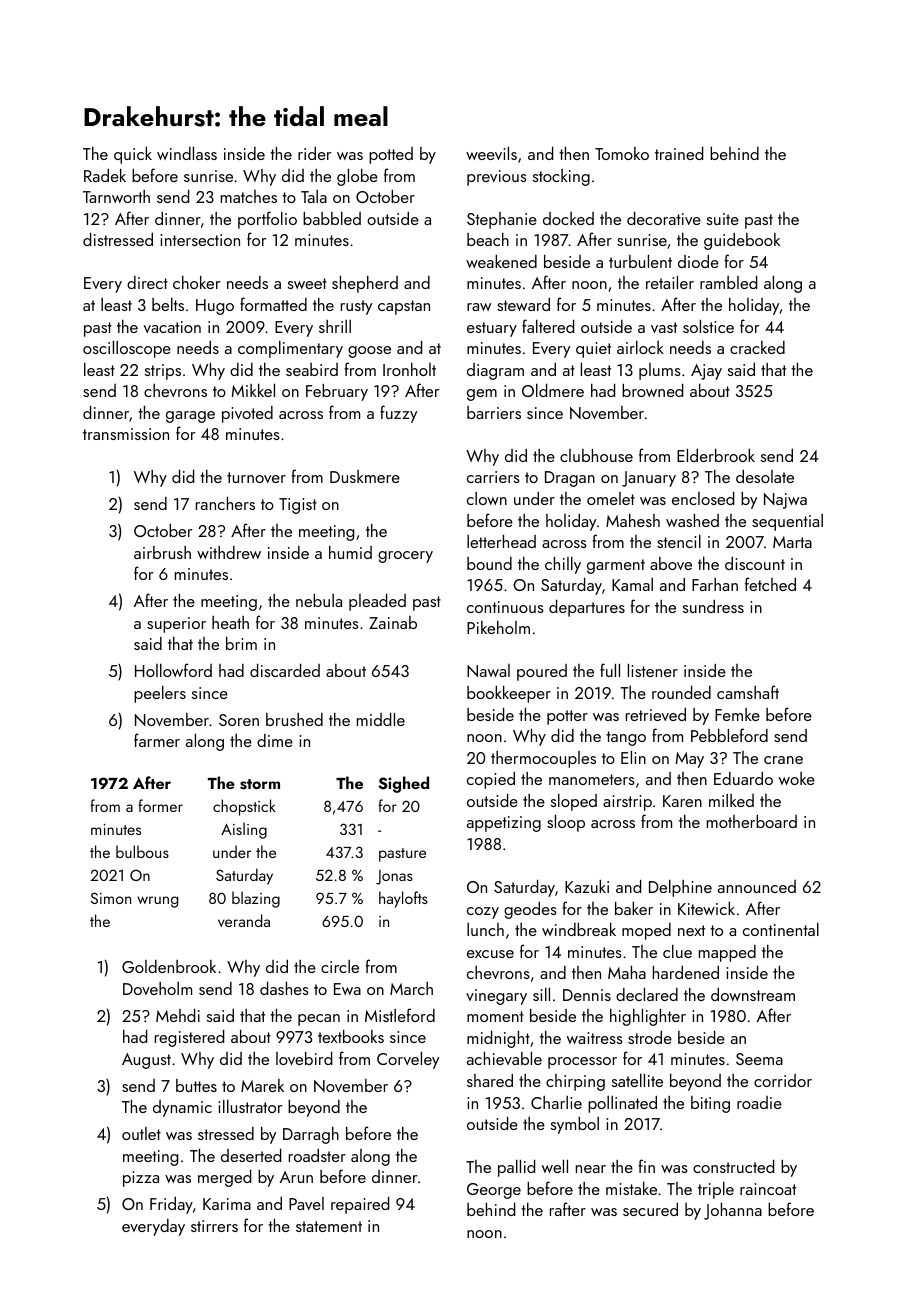 This document has height=1316, width=908. Describe the element at coordinates (127, 349) in the document. I see `oscilloscope` at that location.
